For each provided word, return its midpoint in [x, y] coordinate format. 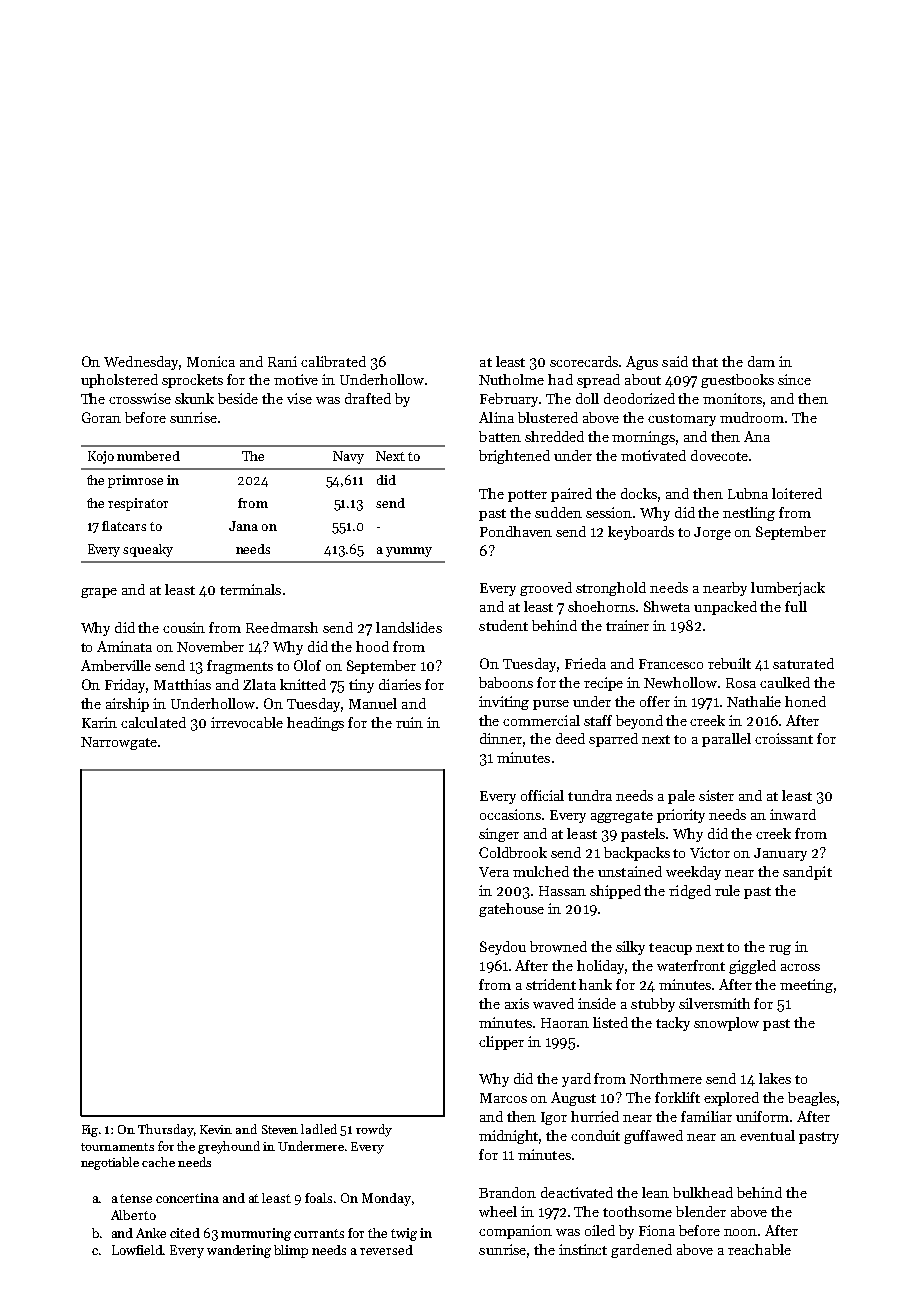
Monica [211, 361]
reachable [759, 1249]
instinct [583, 1249]
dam [761, 361]
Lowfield [138, 1250]
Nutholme [511, 379]
